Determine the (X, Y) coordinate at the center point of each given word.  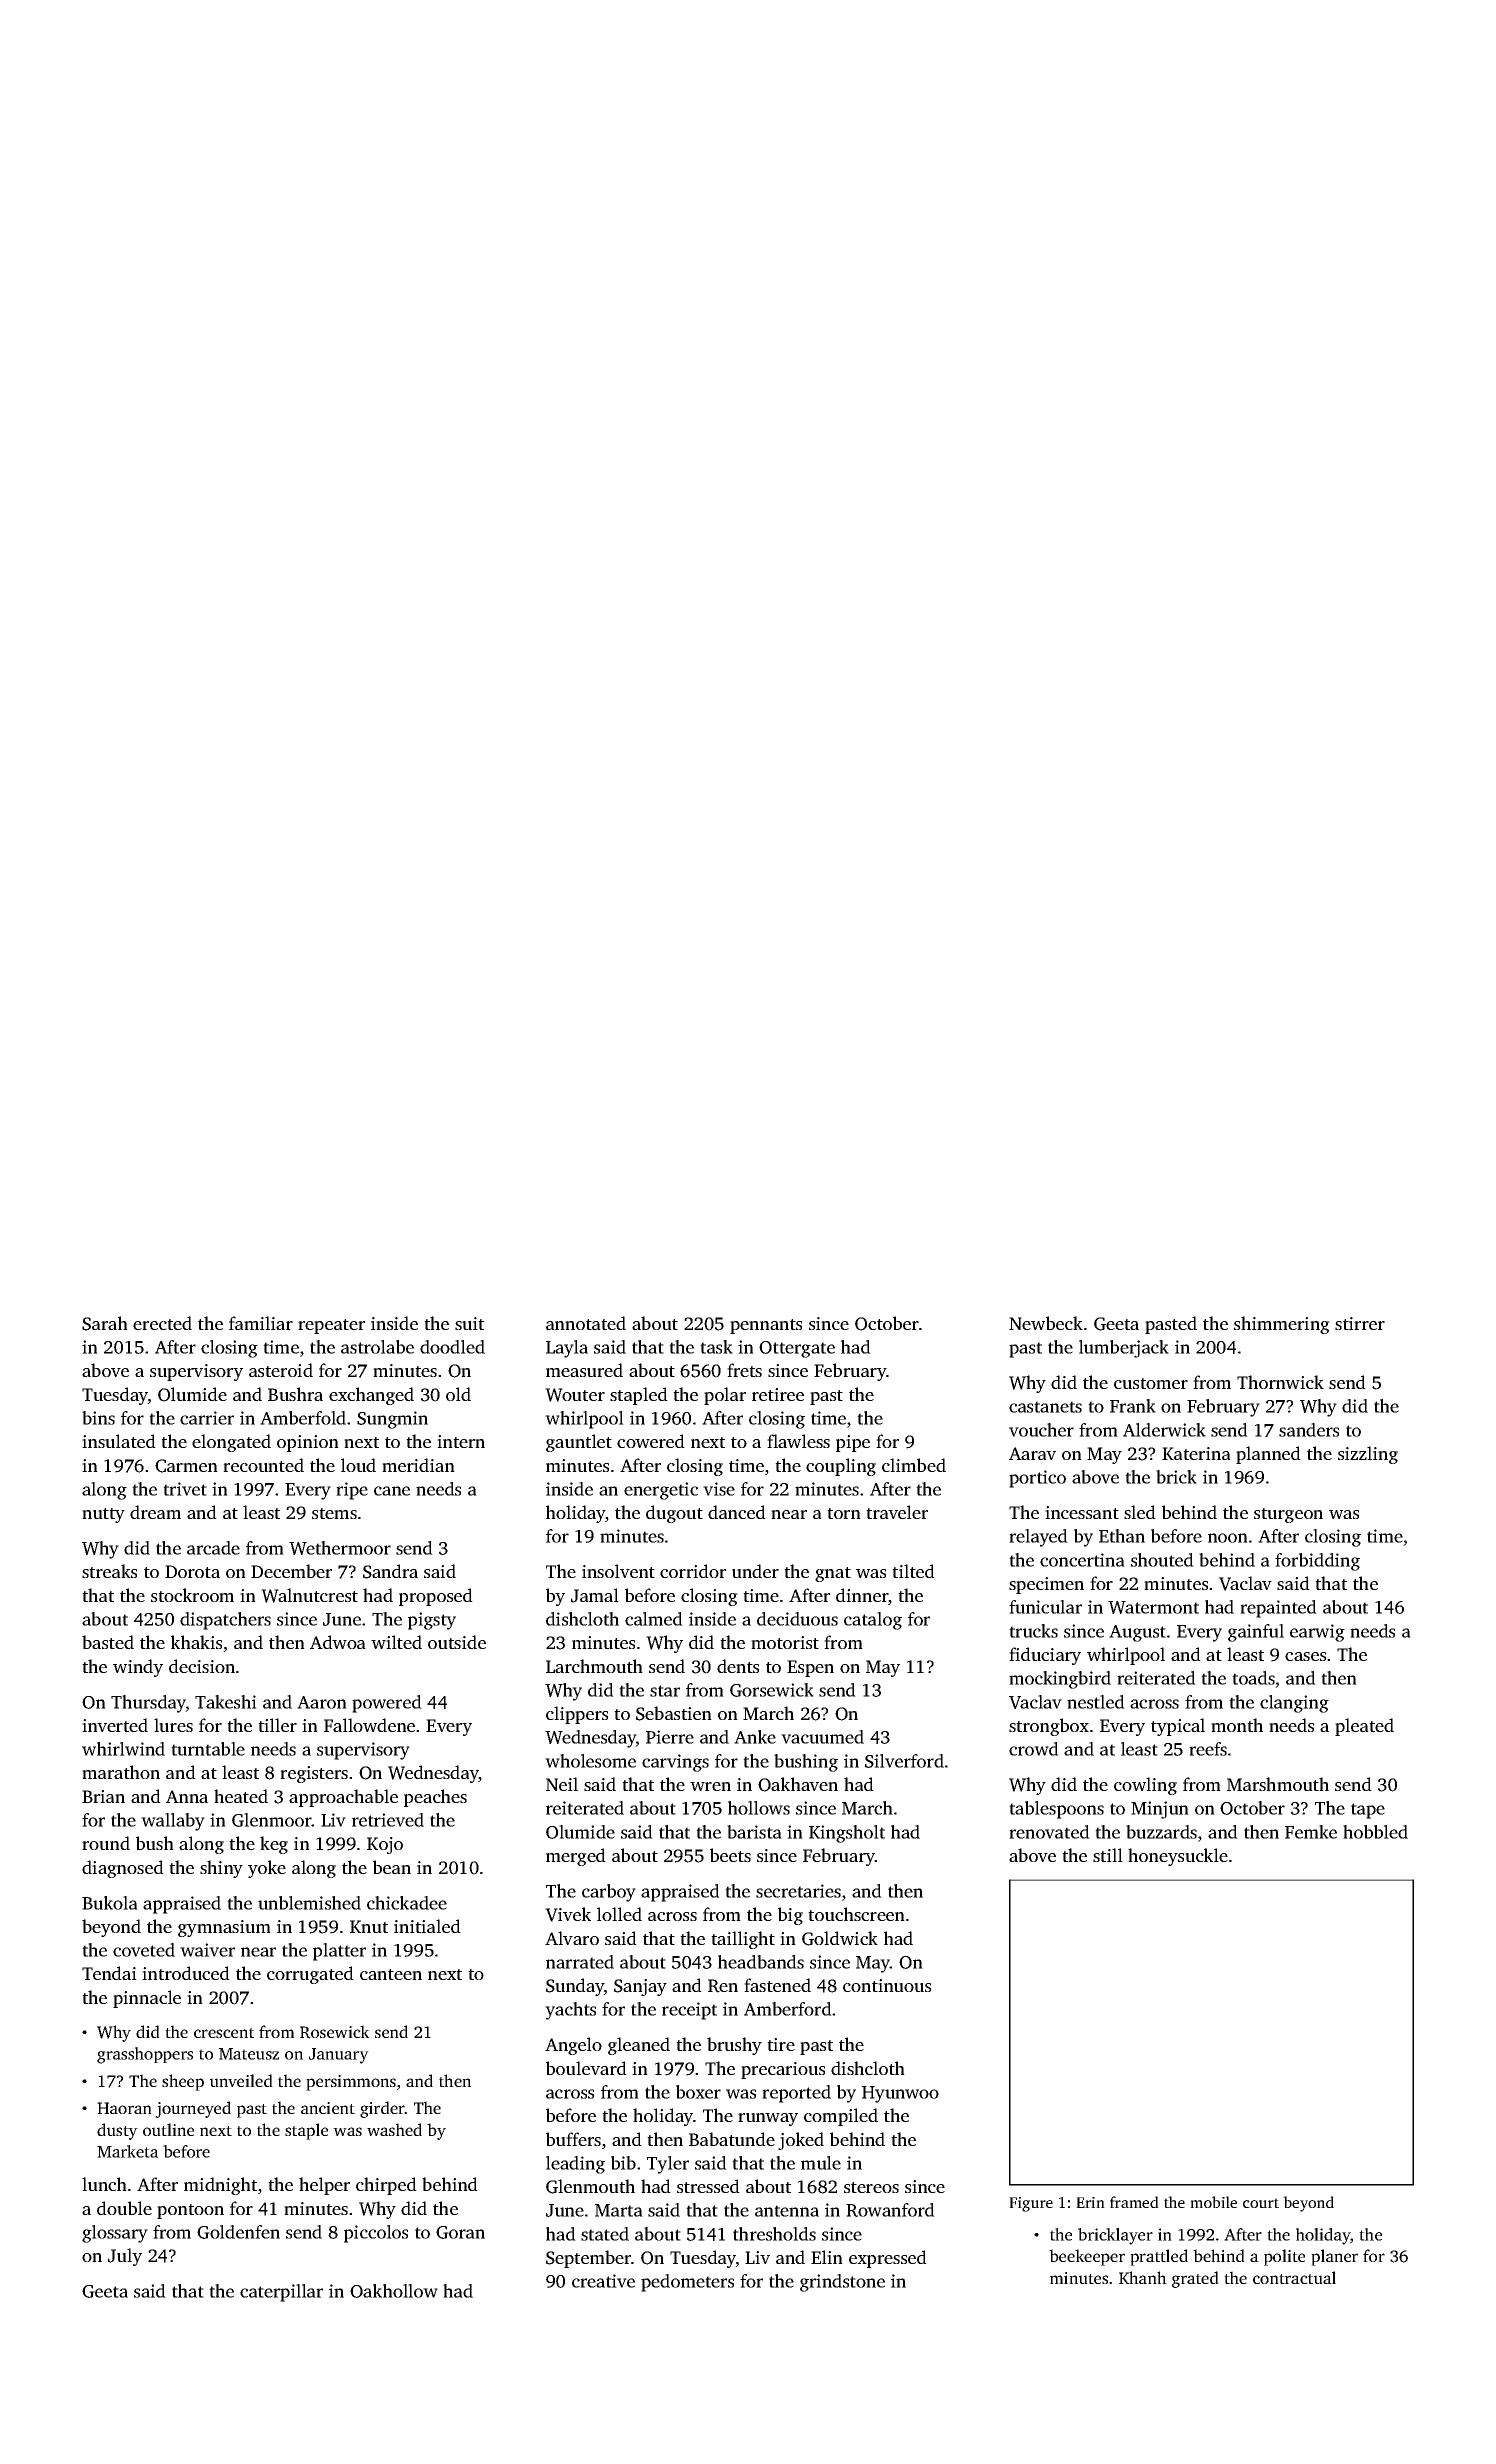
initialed (427, 1926)
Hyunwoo (900, 2094)
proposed (436, 1597)
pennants (766, 1326)
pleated (1364, 1727)
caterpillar (281, 2293)
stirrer (1360, 1323)
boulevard (586, 2068)
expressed (888, 2259)
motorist (785, 1642)
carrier (207, 1418)
